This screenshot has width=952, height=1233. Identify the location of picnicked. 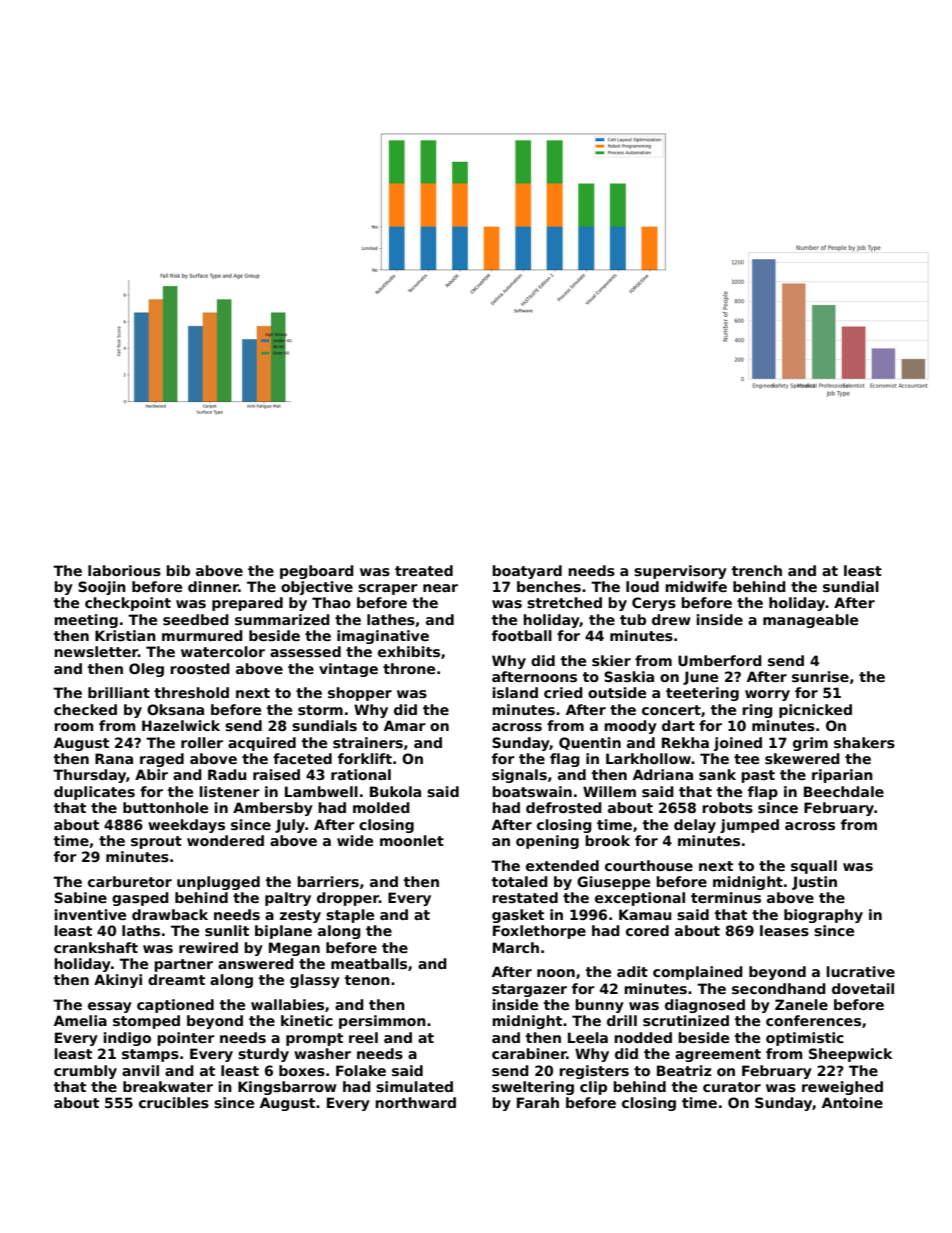
(815, 711).
